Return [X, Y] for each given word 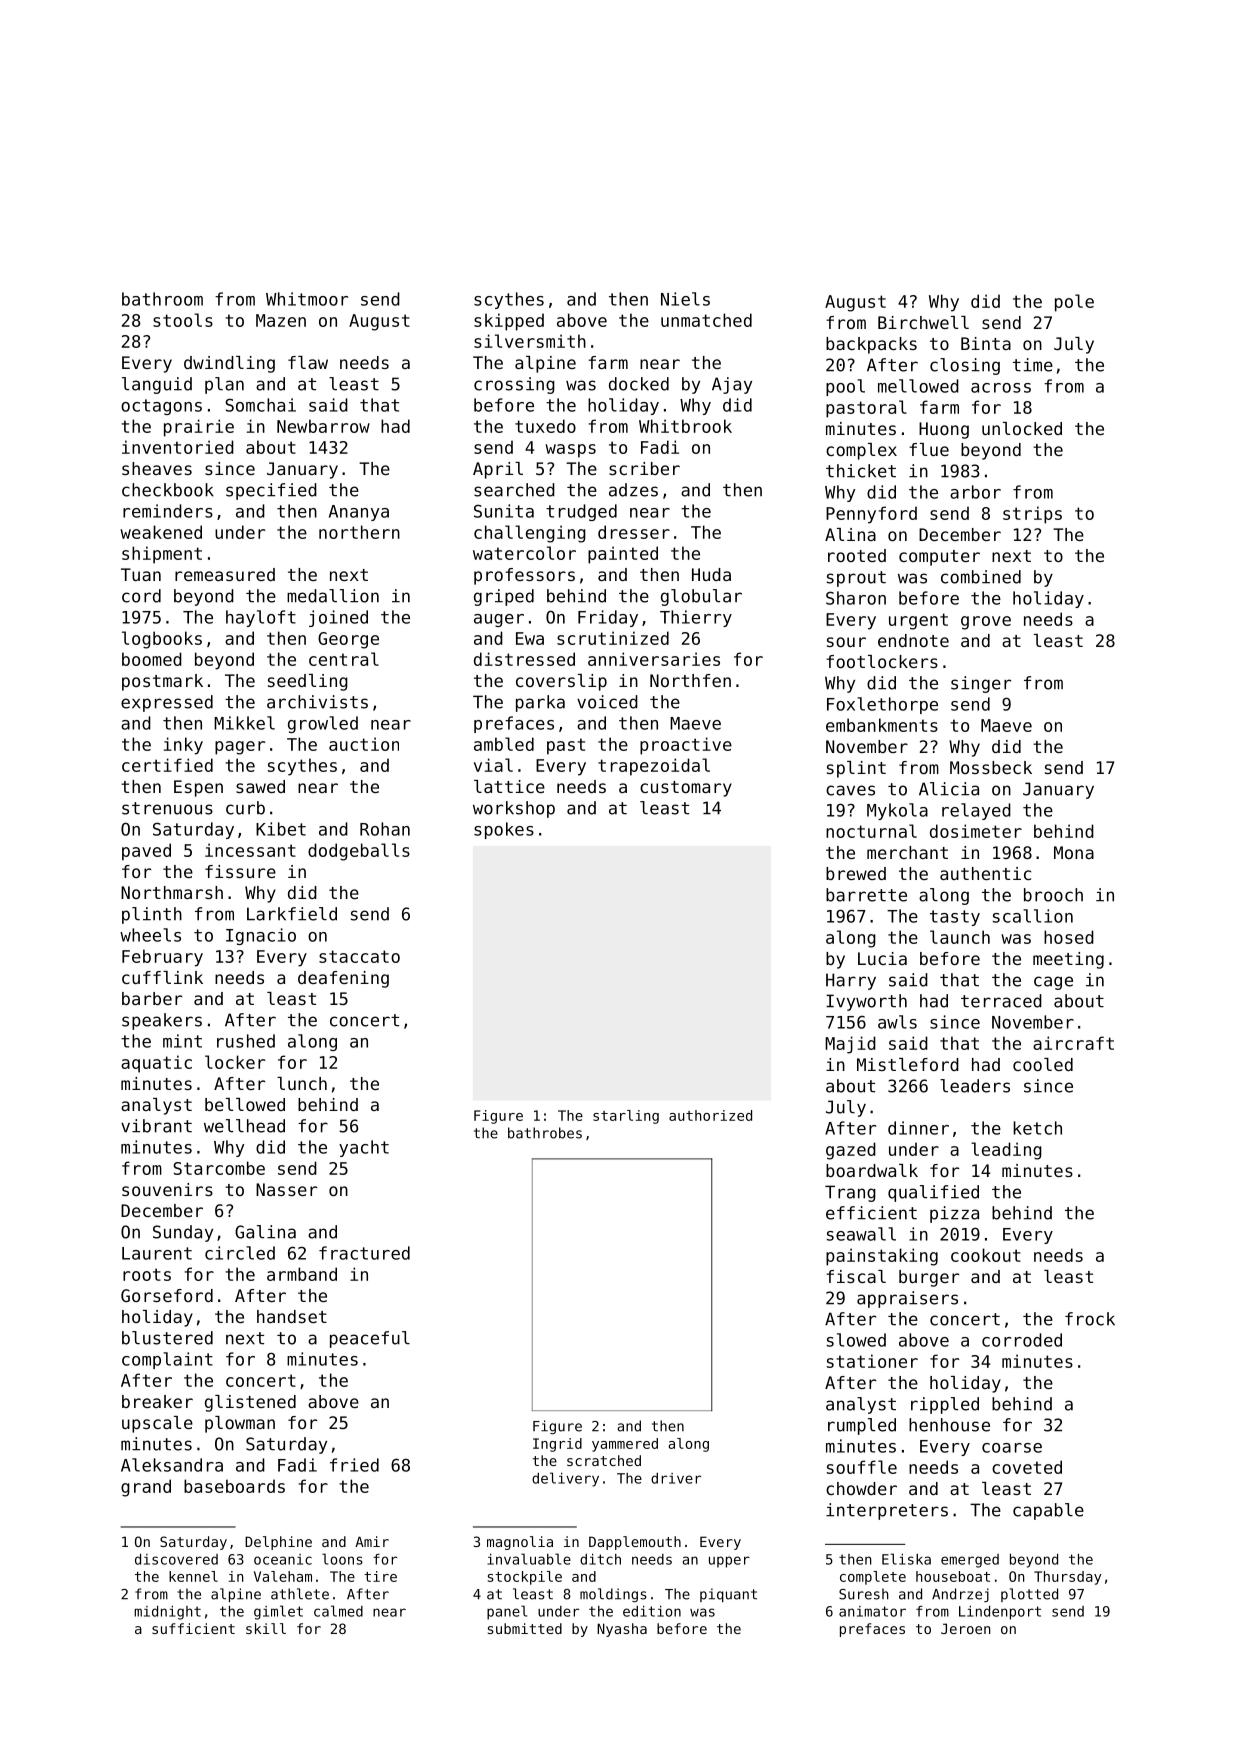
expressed [167, 703]
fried [354, 1465]
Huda [711, 574]
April [498, 470]
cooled [1043, 1064]
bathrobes [545, 1133]
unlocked [1022, 428]
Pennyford [871, 515]
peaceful [370, 1339]
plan [224, 385]
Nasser [286, 1189]
